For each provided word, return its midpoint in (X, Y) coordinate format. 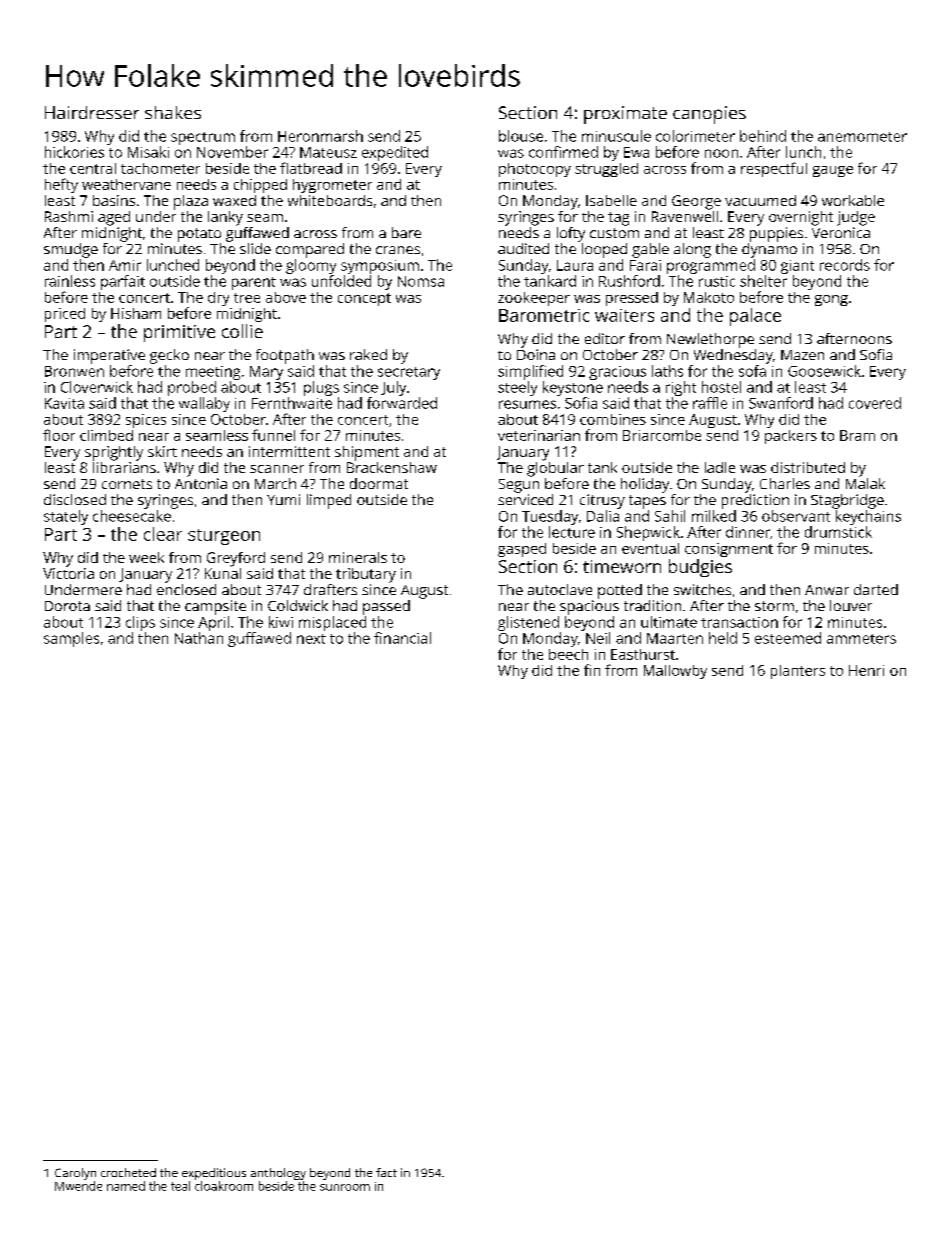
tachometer (160, 168)
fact (386, 1172)
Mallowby (675, 672)
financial (402, 638)
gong (831, 300)
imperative (109, 356)
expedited (395, 153)
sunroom (345, 1187)
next (311, 639)
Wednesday (733, 356)
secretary (409, 373)
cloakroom (224, 1186)
